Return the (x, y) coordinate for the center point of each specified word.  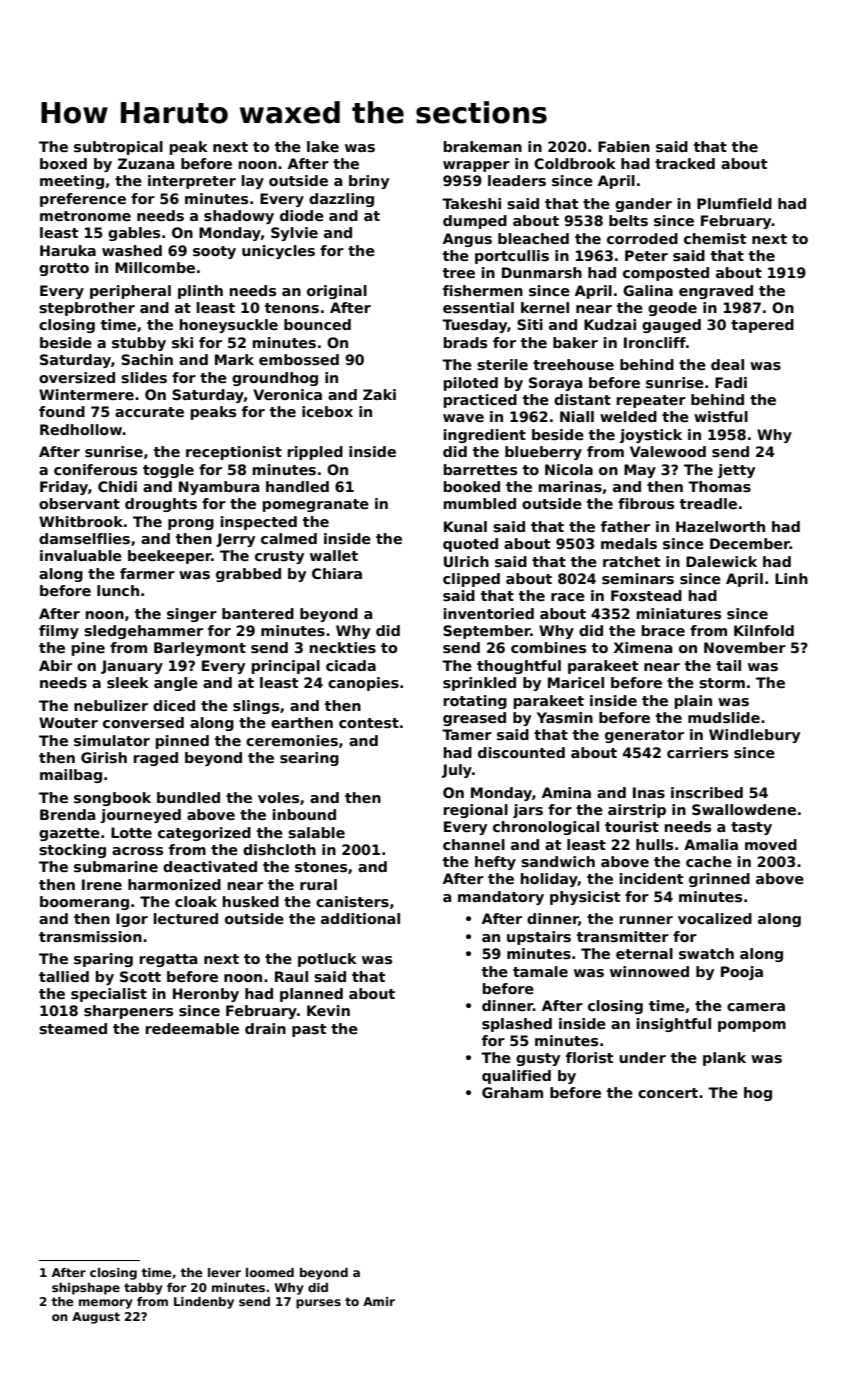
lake (323, 146)
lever (224, 1272)
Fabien (624, 146)
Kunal (465, 526)
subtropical (118, 148)
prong (191, 524)
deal (727, 364)
